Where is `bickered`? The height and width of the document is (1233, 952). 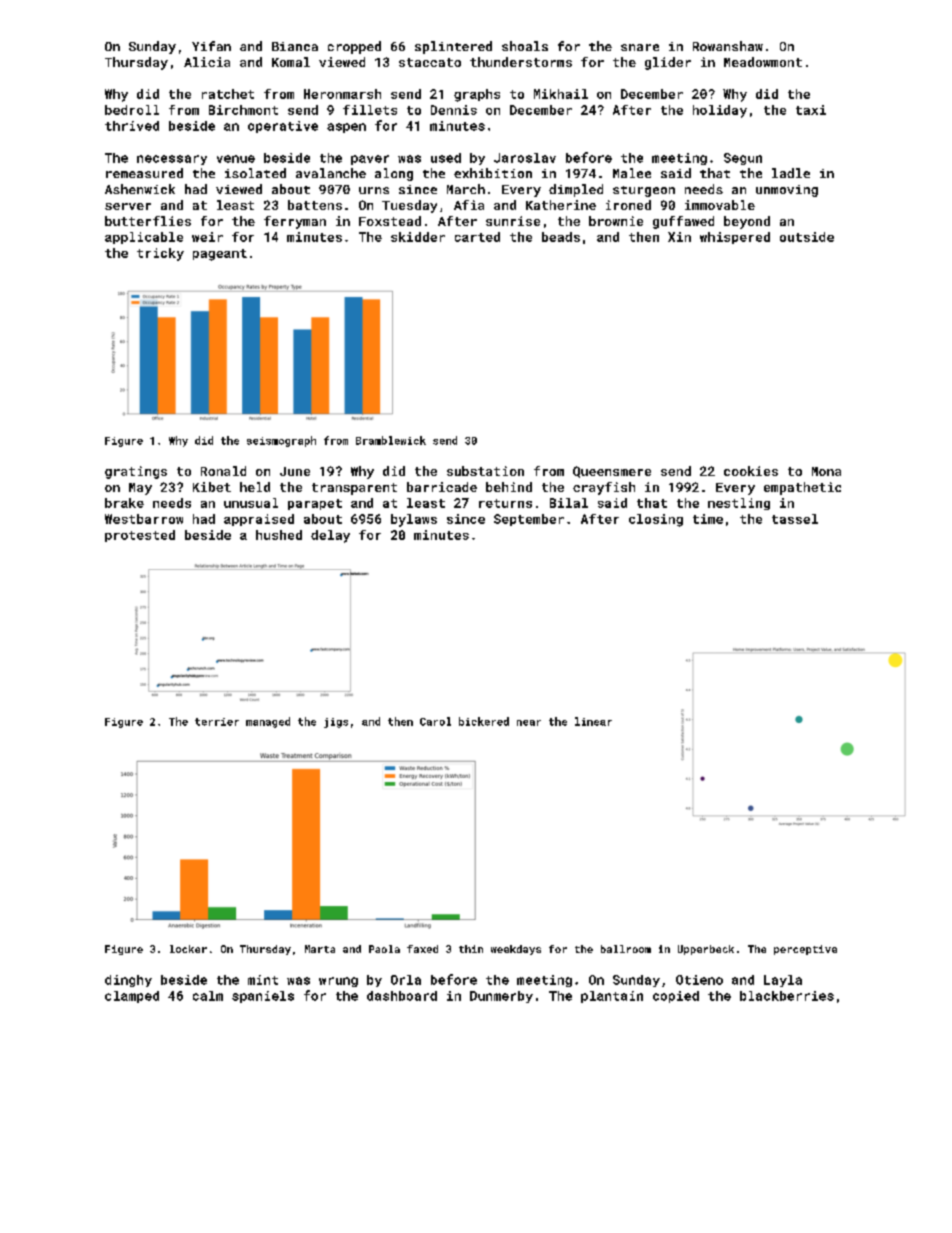
bickered is located at coordinates (484, 721).
